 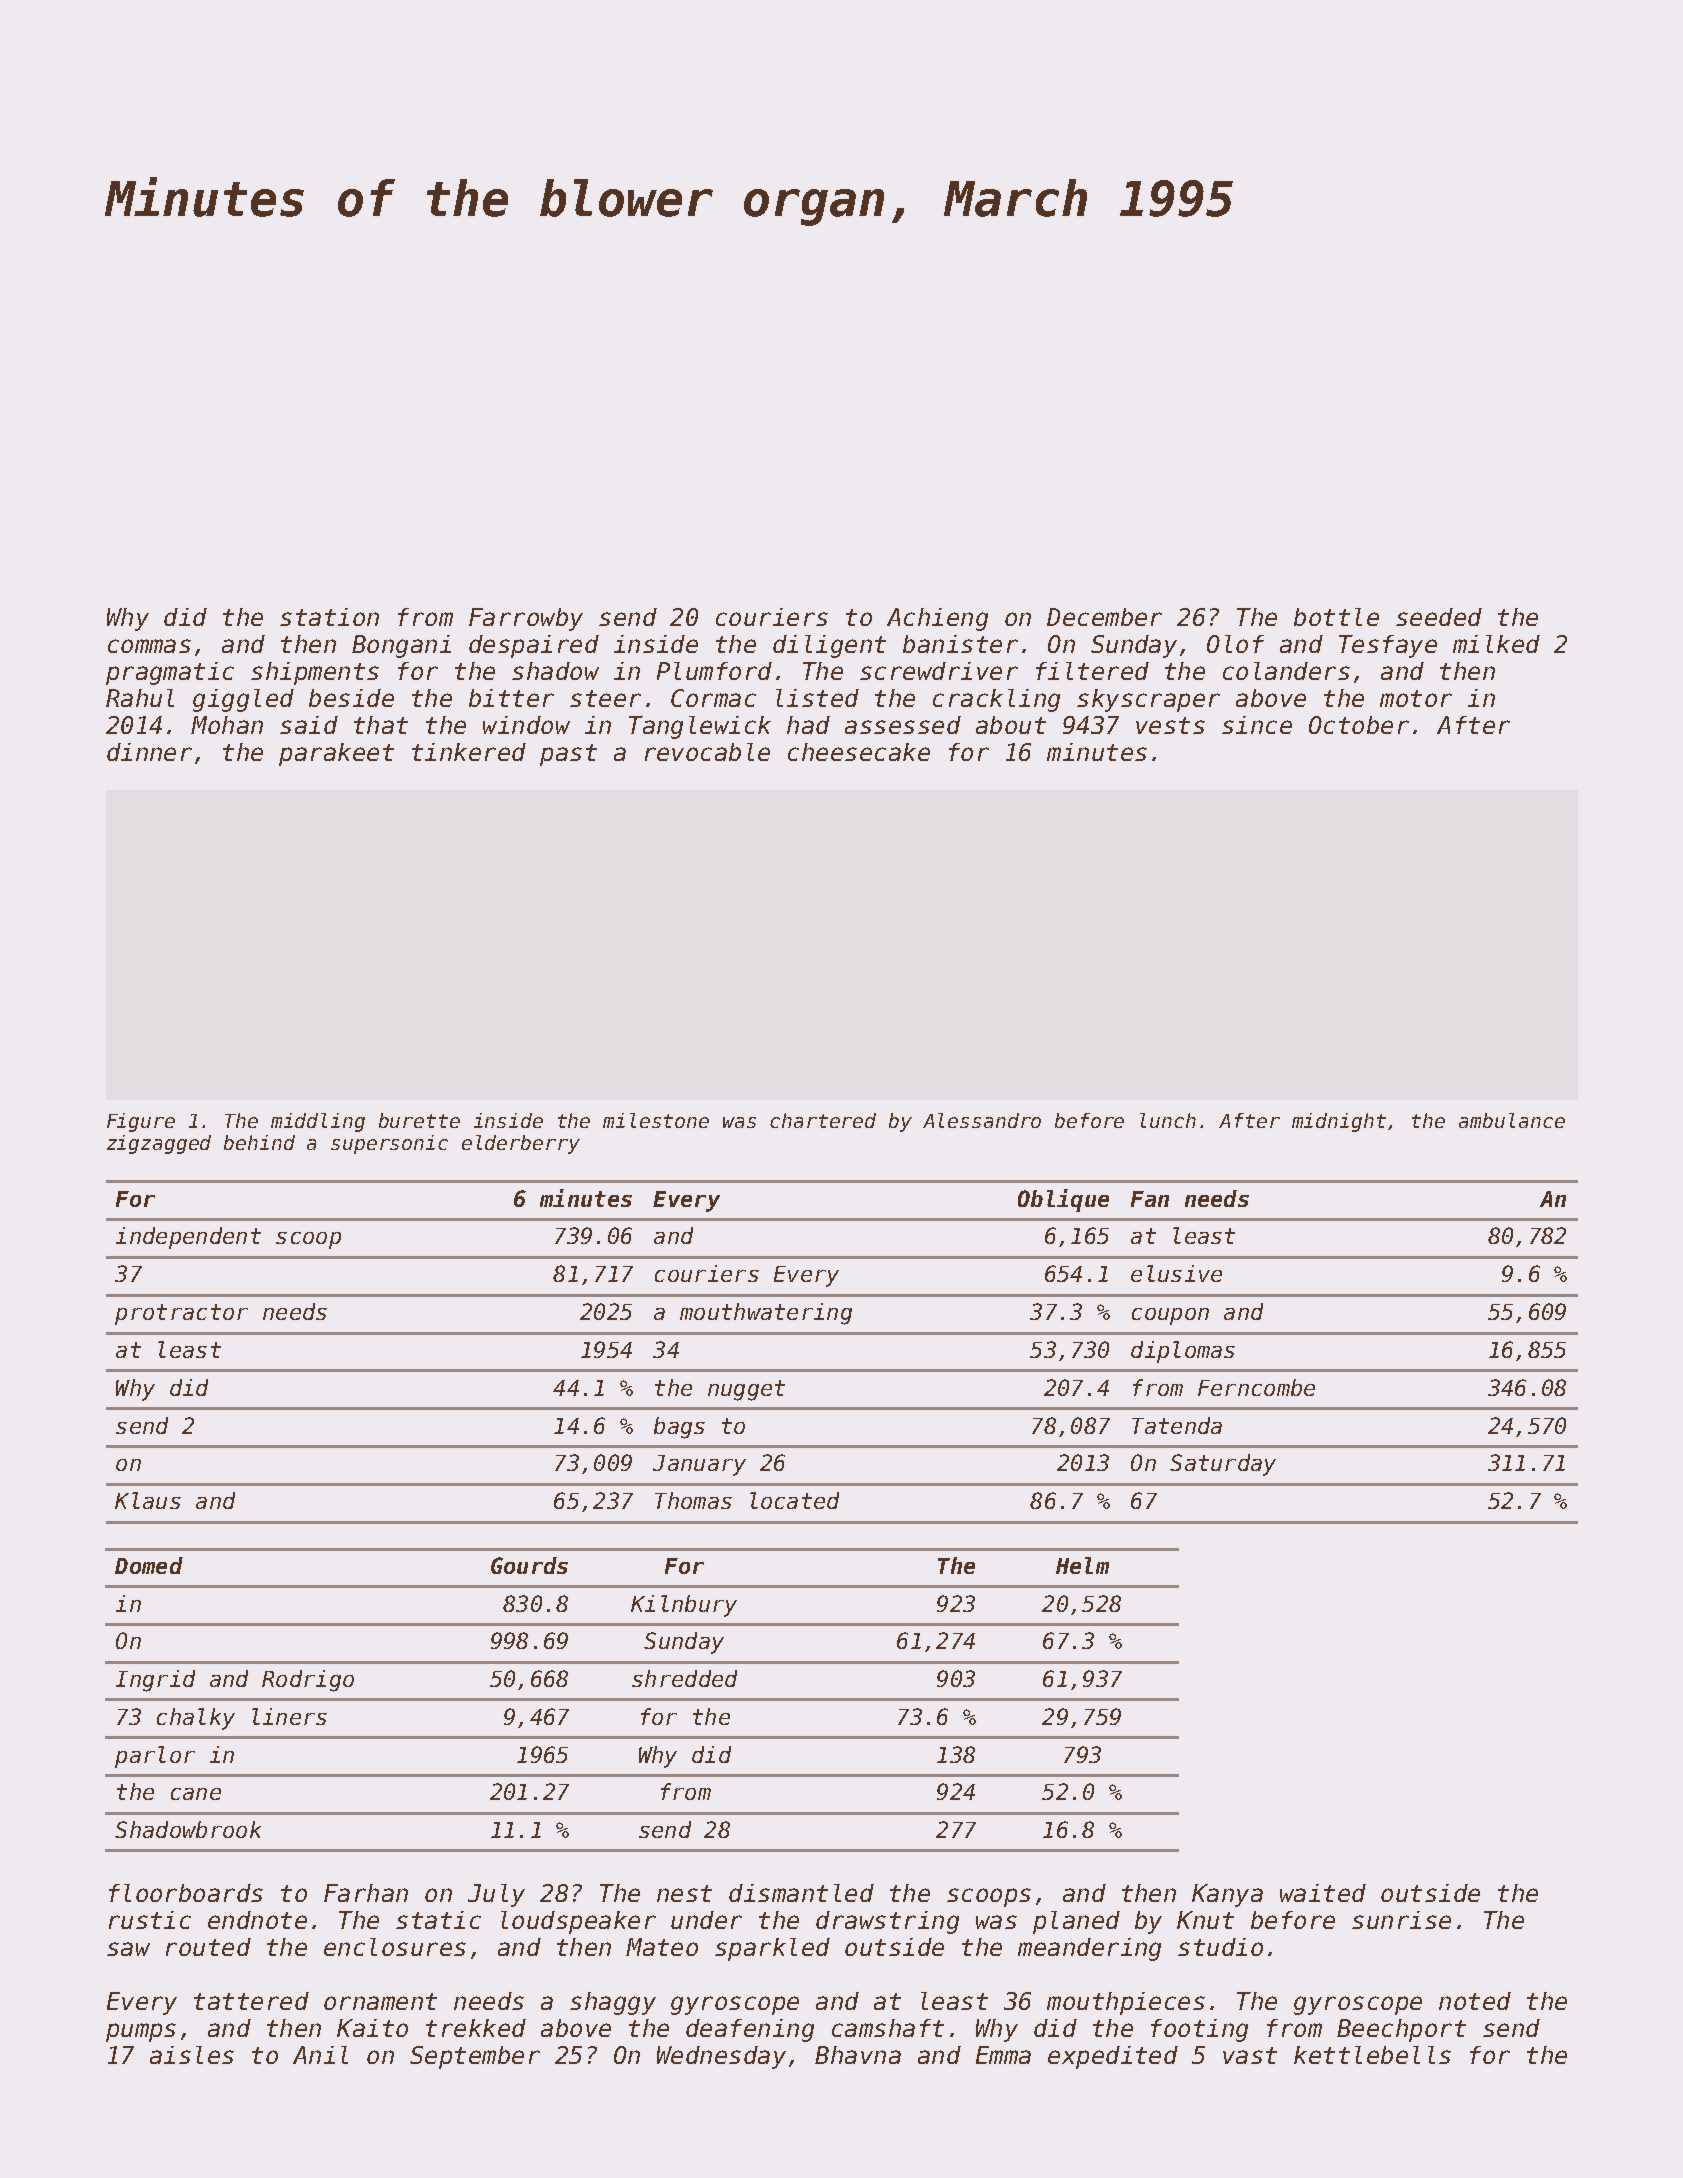 I want to click on noted, so click(x=1475, y=2001).
